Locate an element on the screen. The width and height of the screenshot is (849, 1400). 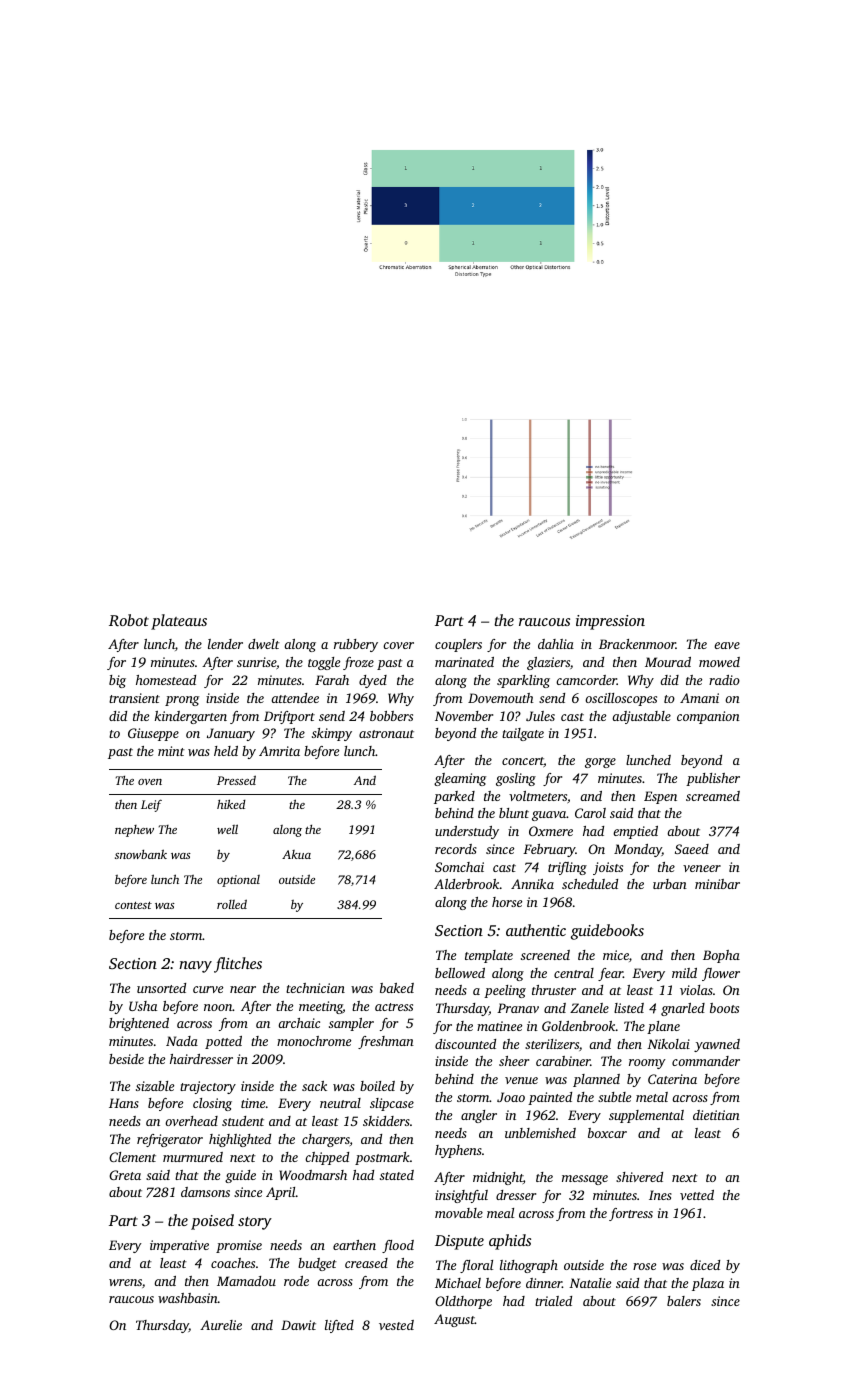
Aurelie is located at coordinates (221, 1325).
